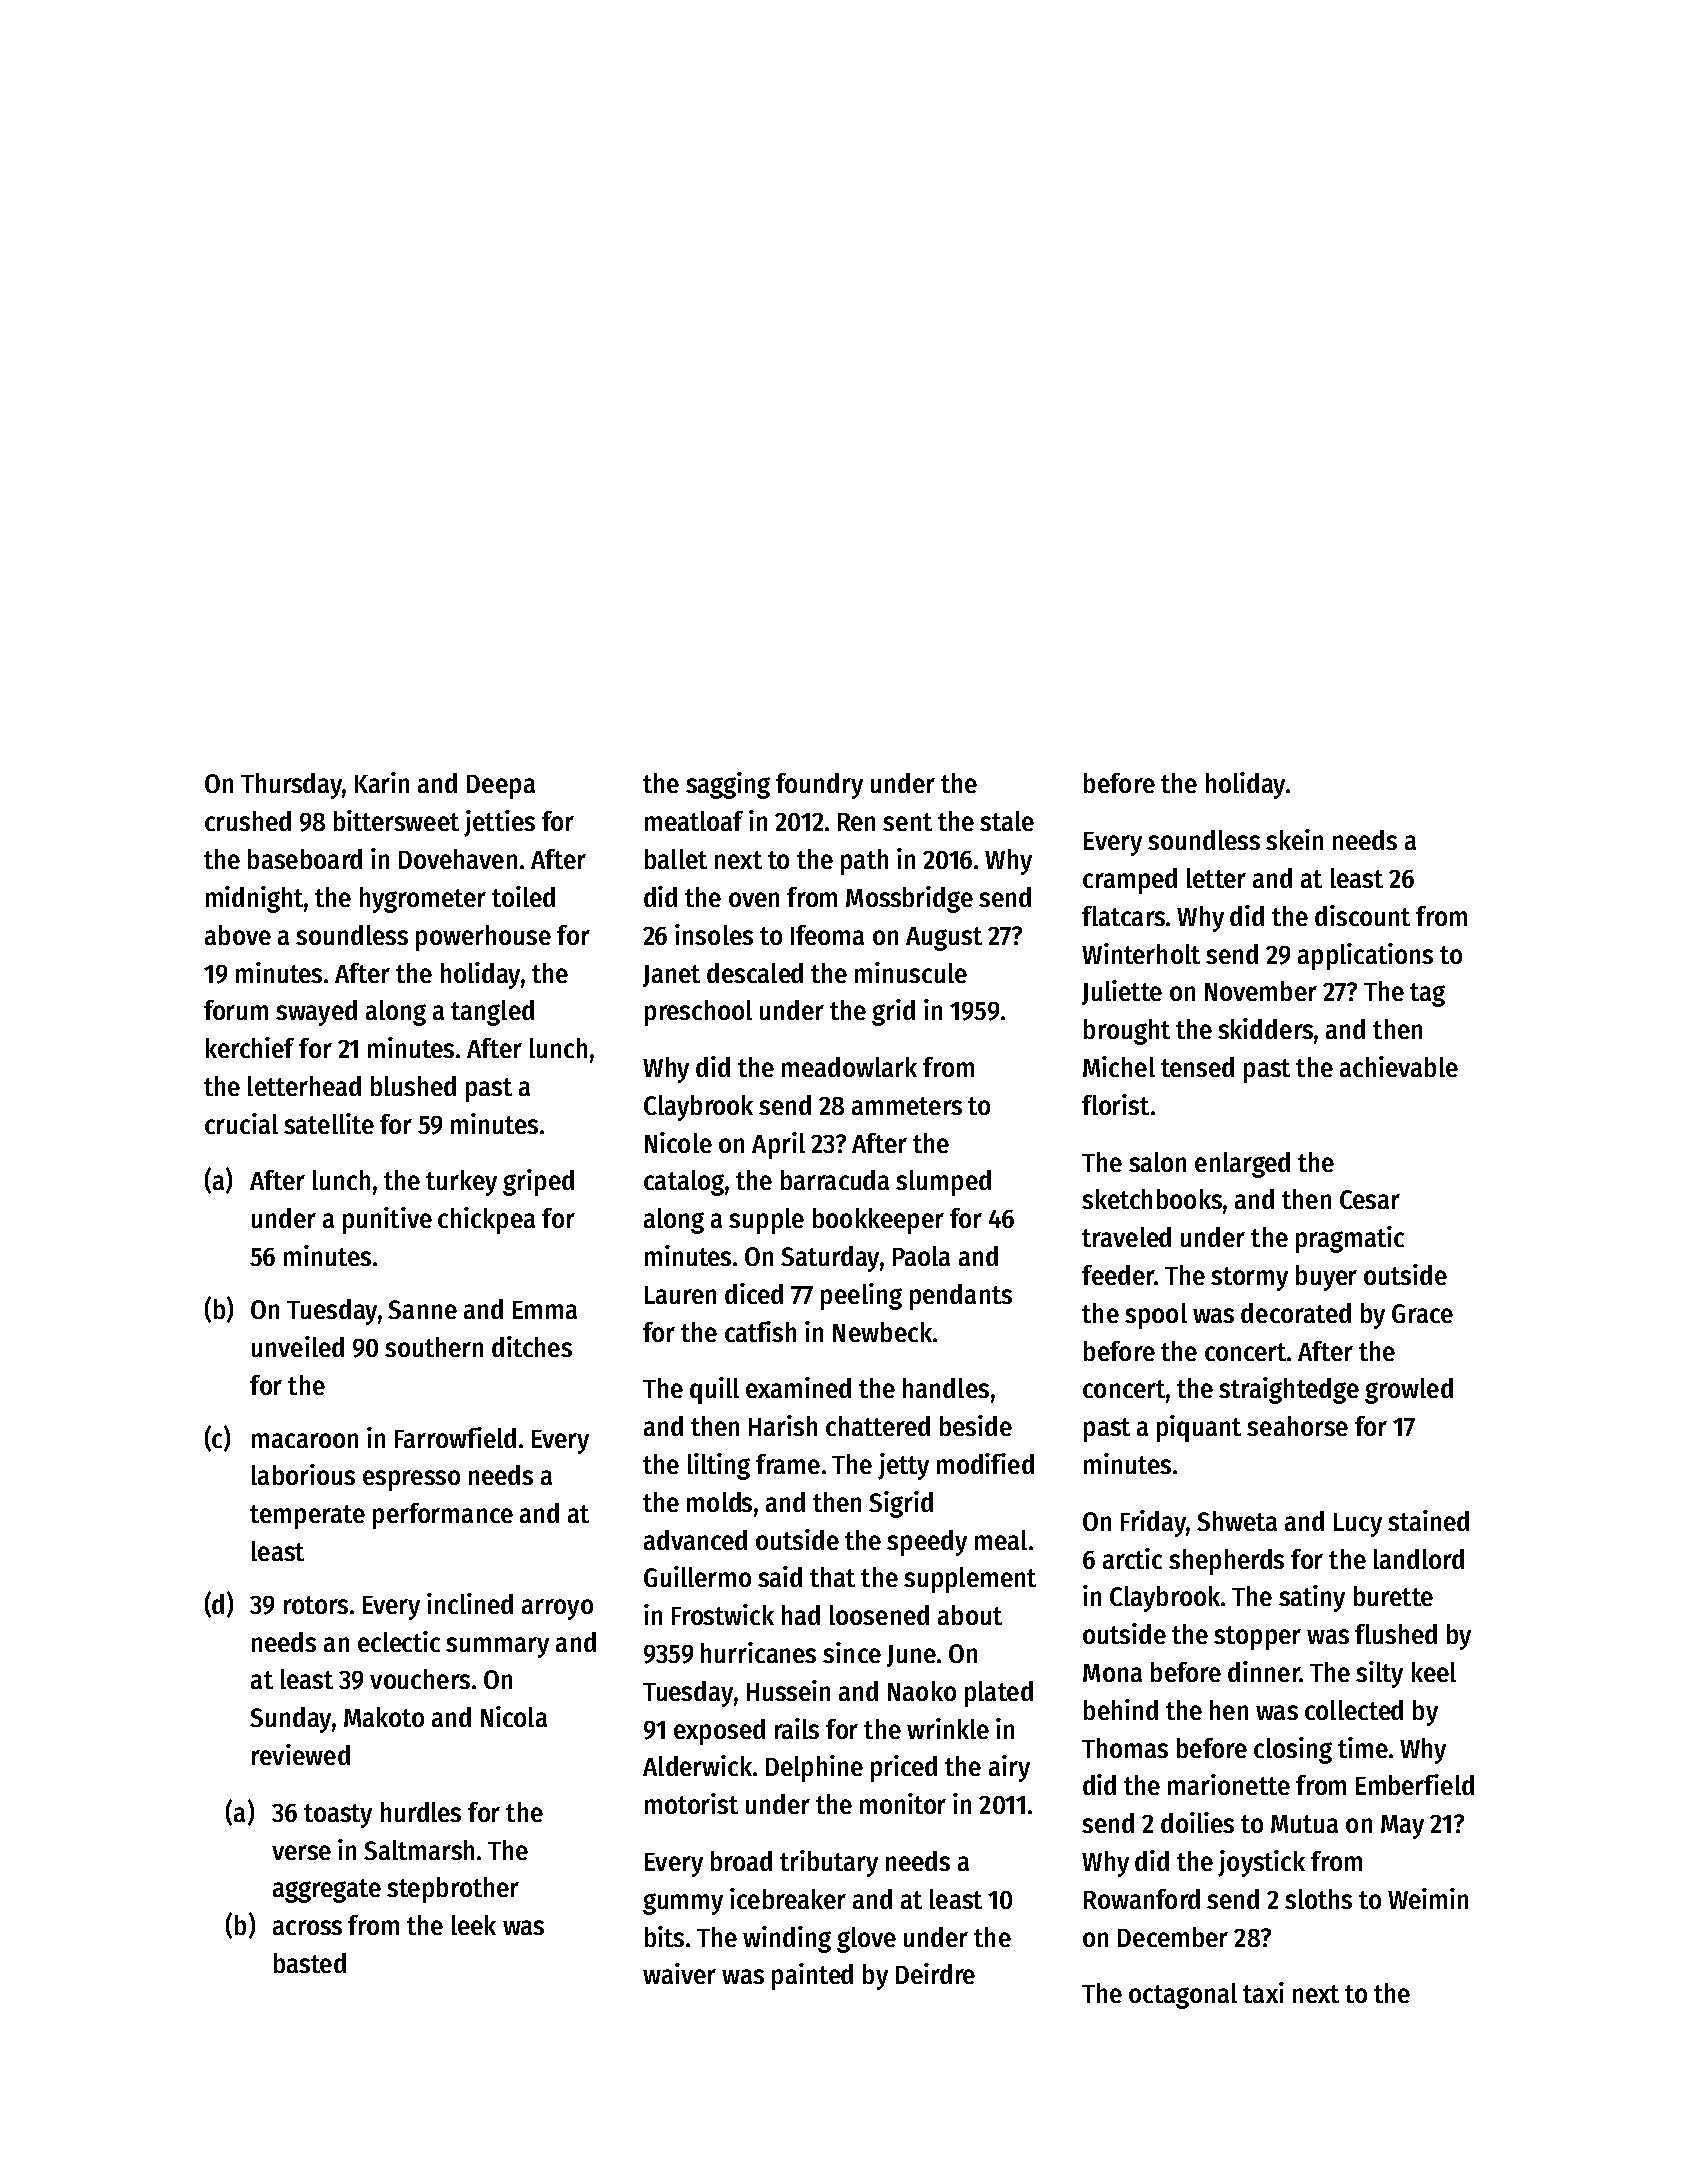  What do you see at coordinates (832, 1577) in the screenshot?
I see `that` at bounding box center [832, 1577].
